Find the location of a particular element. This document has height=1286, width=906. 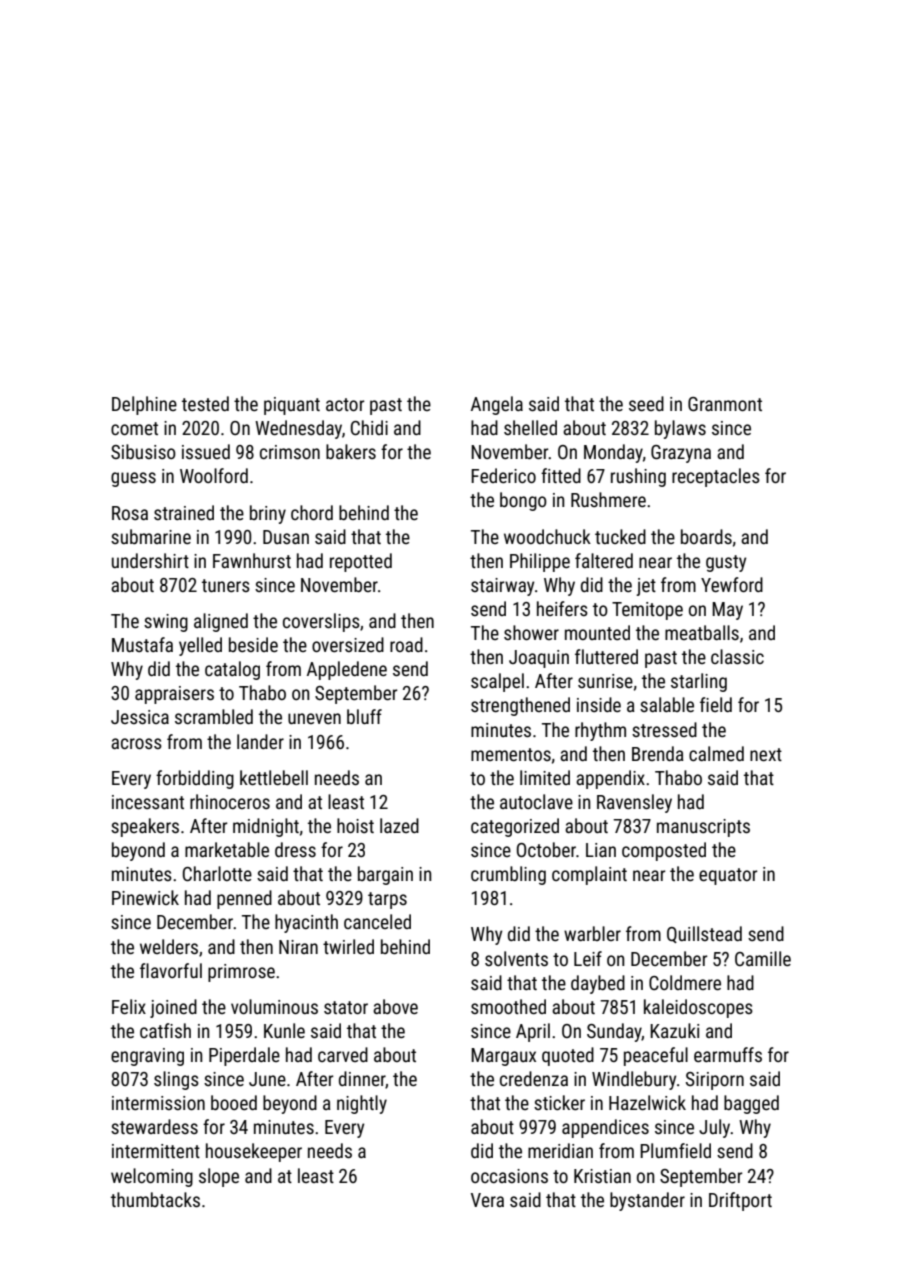

comet is located at coordinates (134, 428).
